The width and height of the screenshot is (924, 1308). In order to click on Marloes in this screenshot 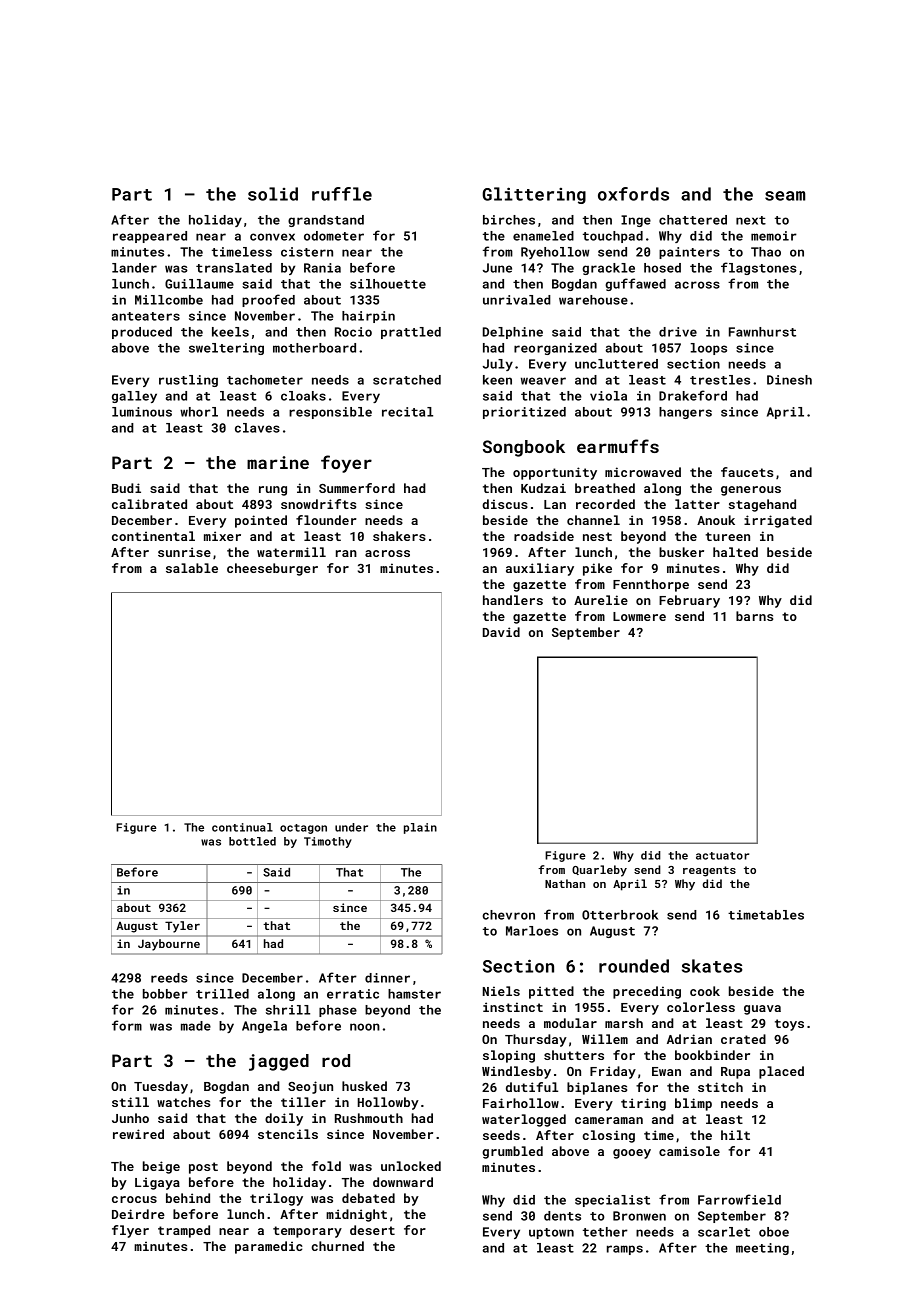, I will do `click(532, 931)`.
